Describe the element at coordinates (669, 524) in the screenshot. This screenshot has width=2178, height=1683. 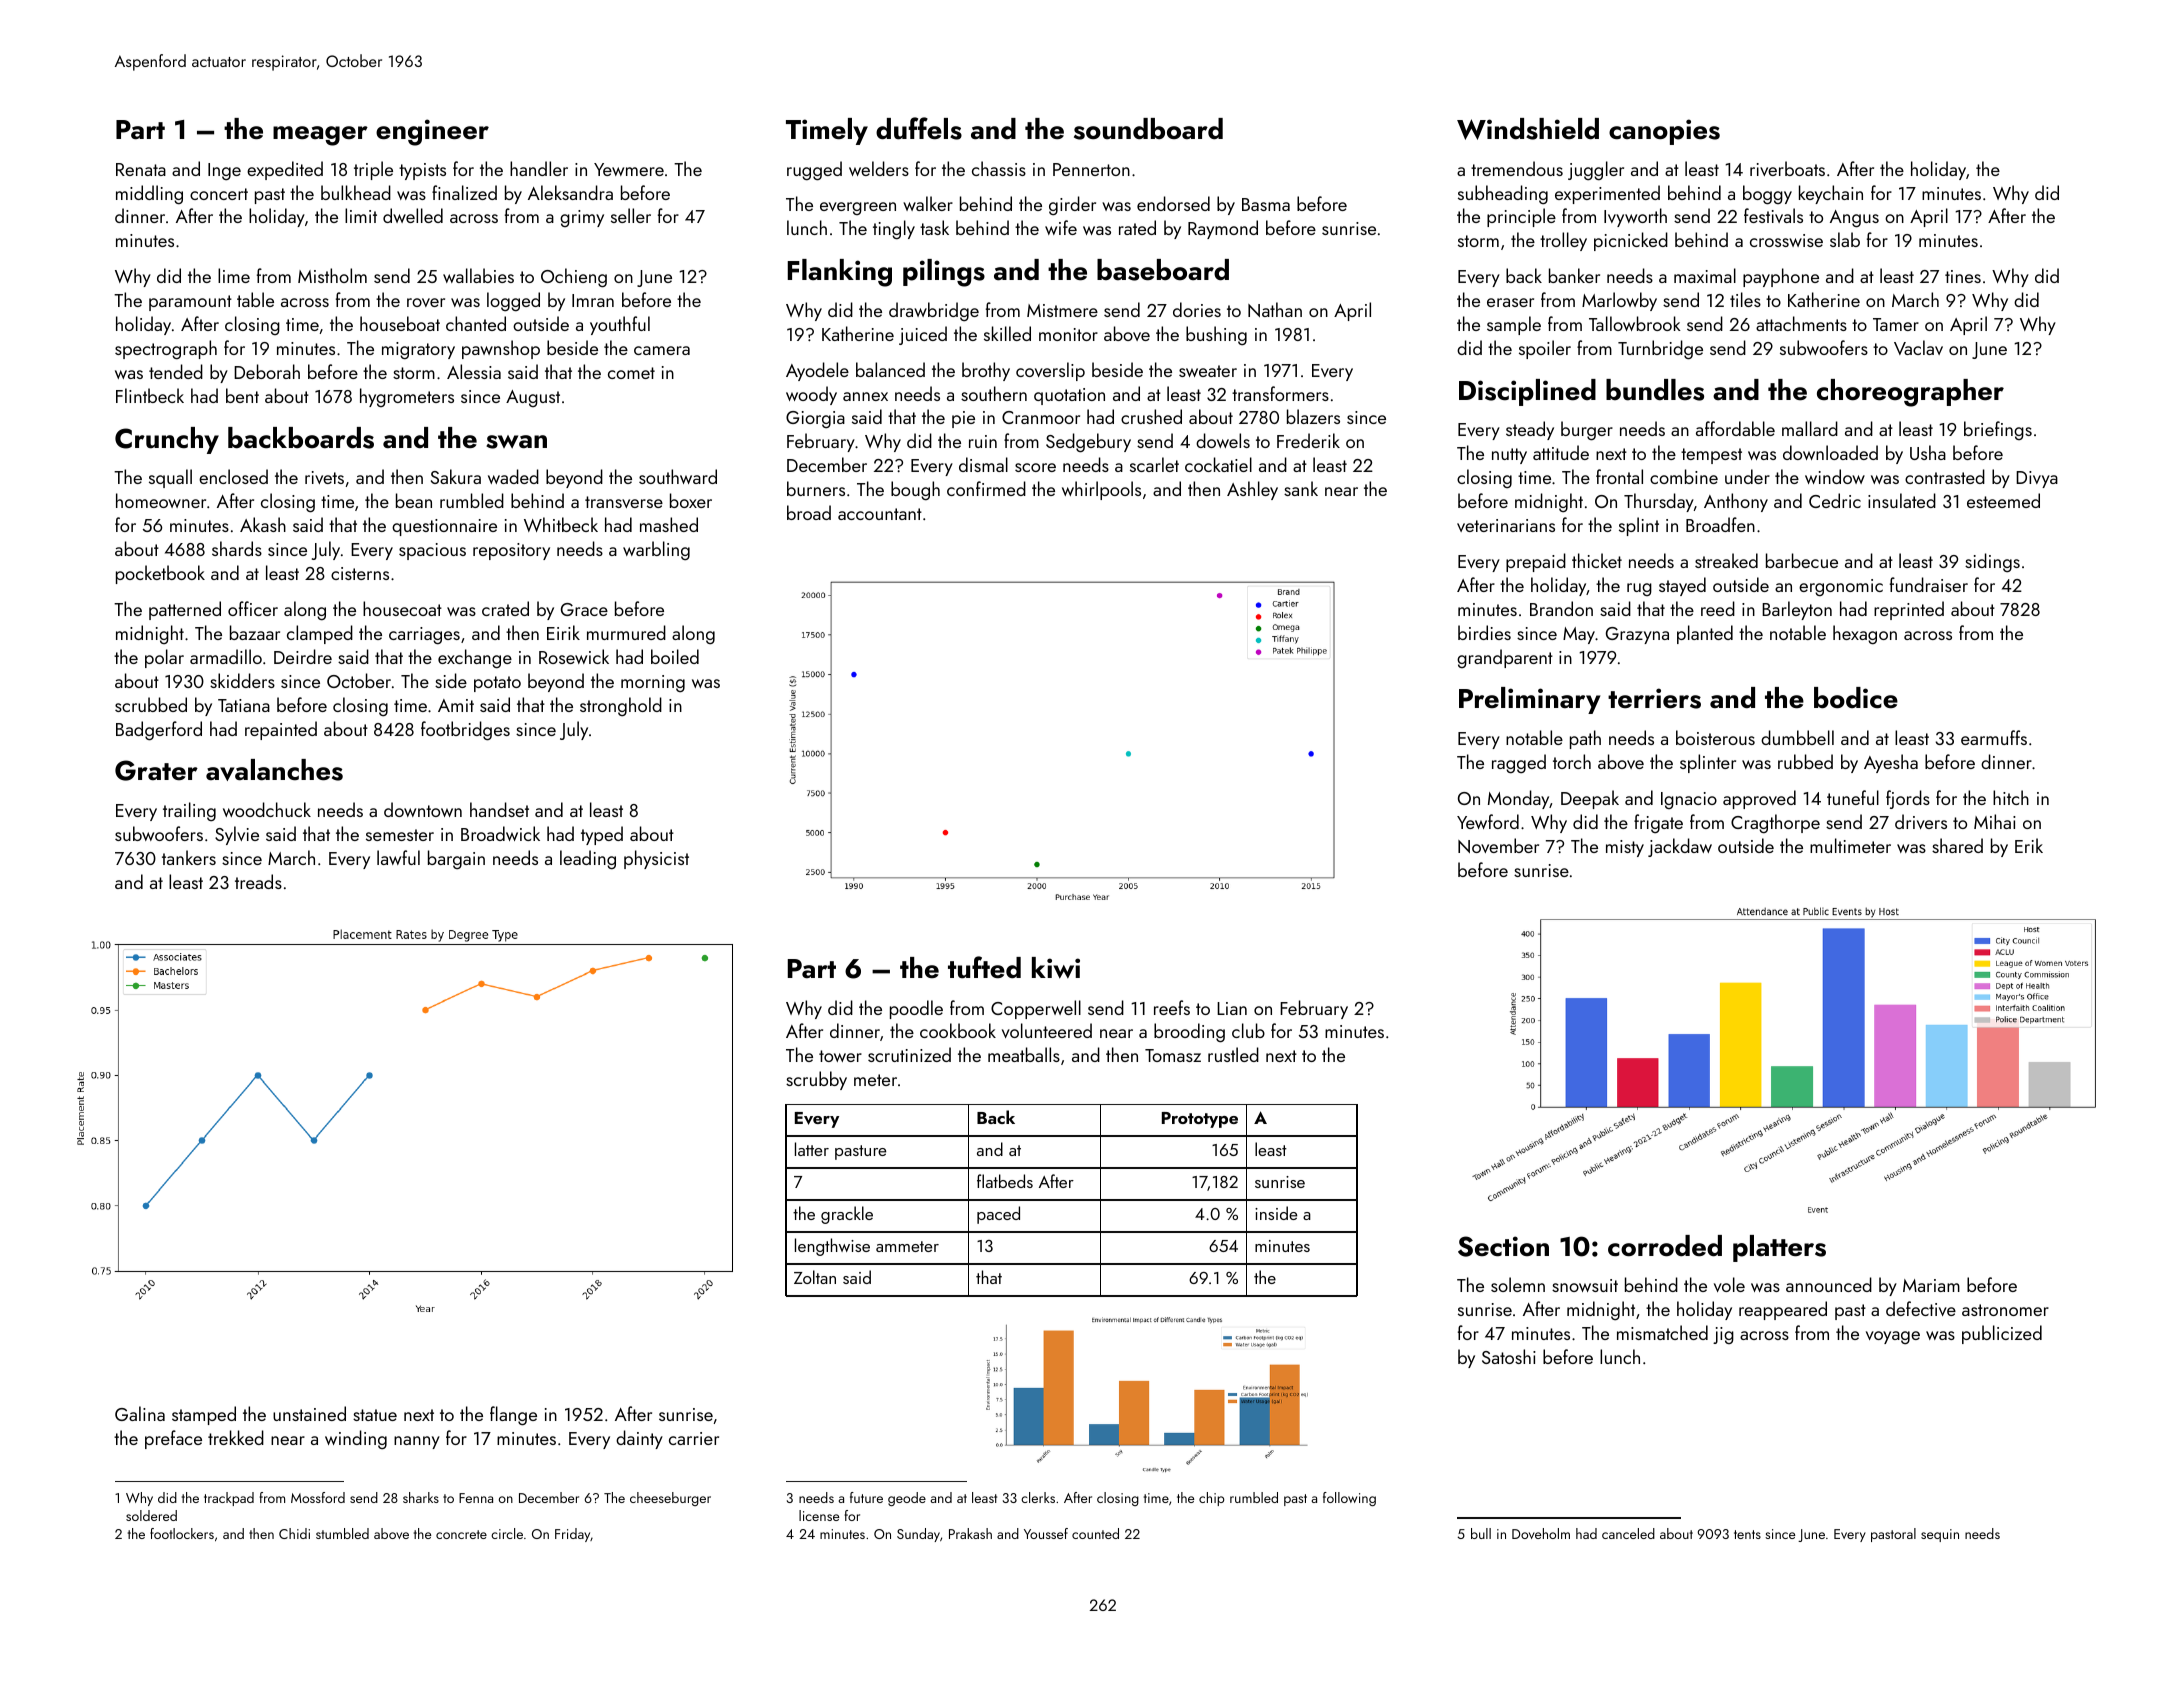
I see `mashed` at that location.
